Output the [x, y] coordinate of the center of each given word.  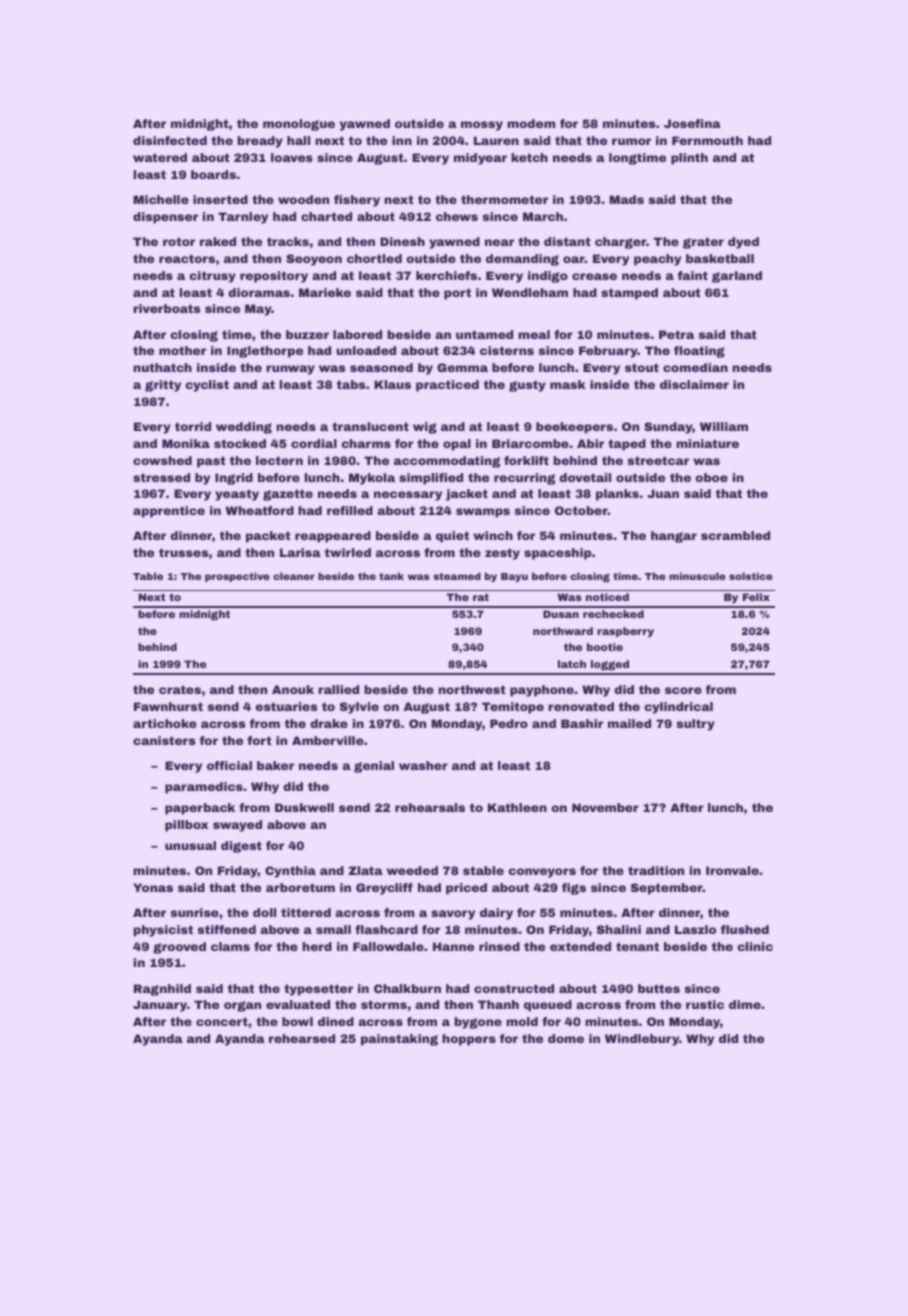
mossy [482, 126]
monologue [299, 125]
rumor [631, 141]
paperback [200, 809]
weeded [412, 870]
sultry [696, 725]
